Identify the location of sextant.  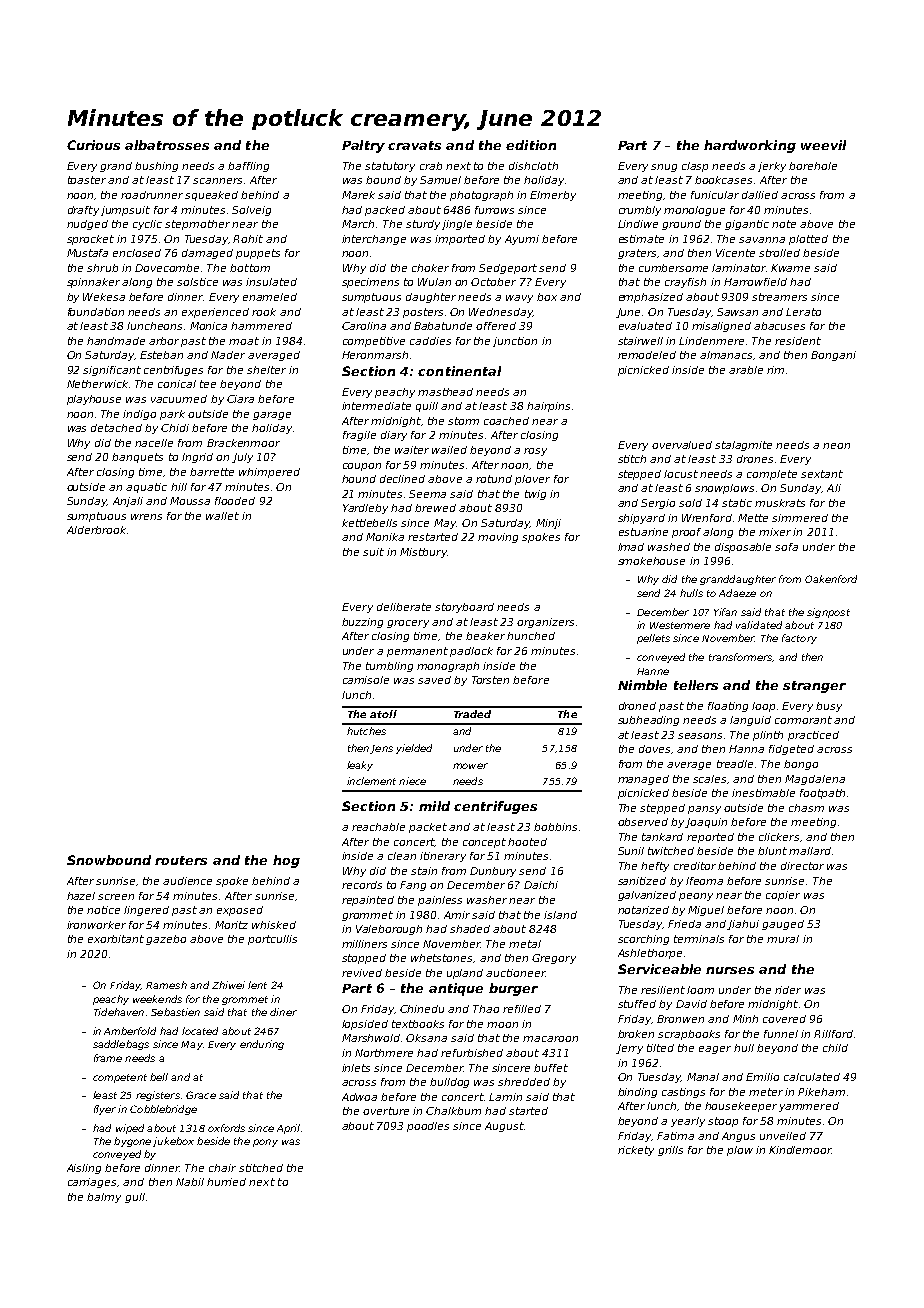
(822, 474).
